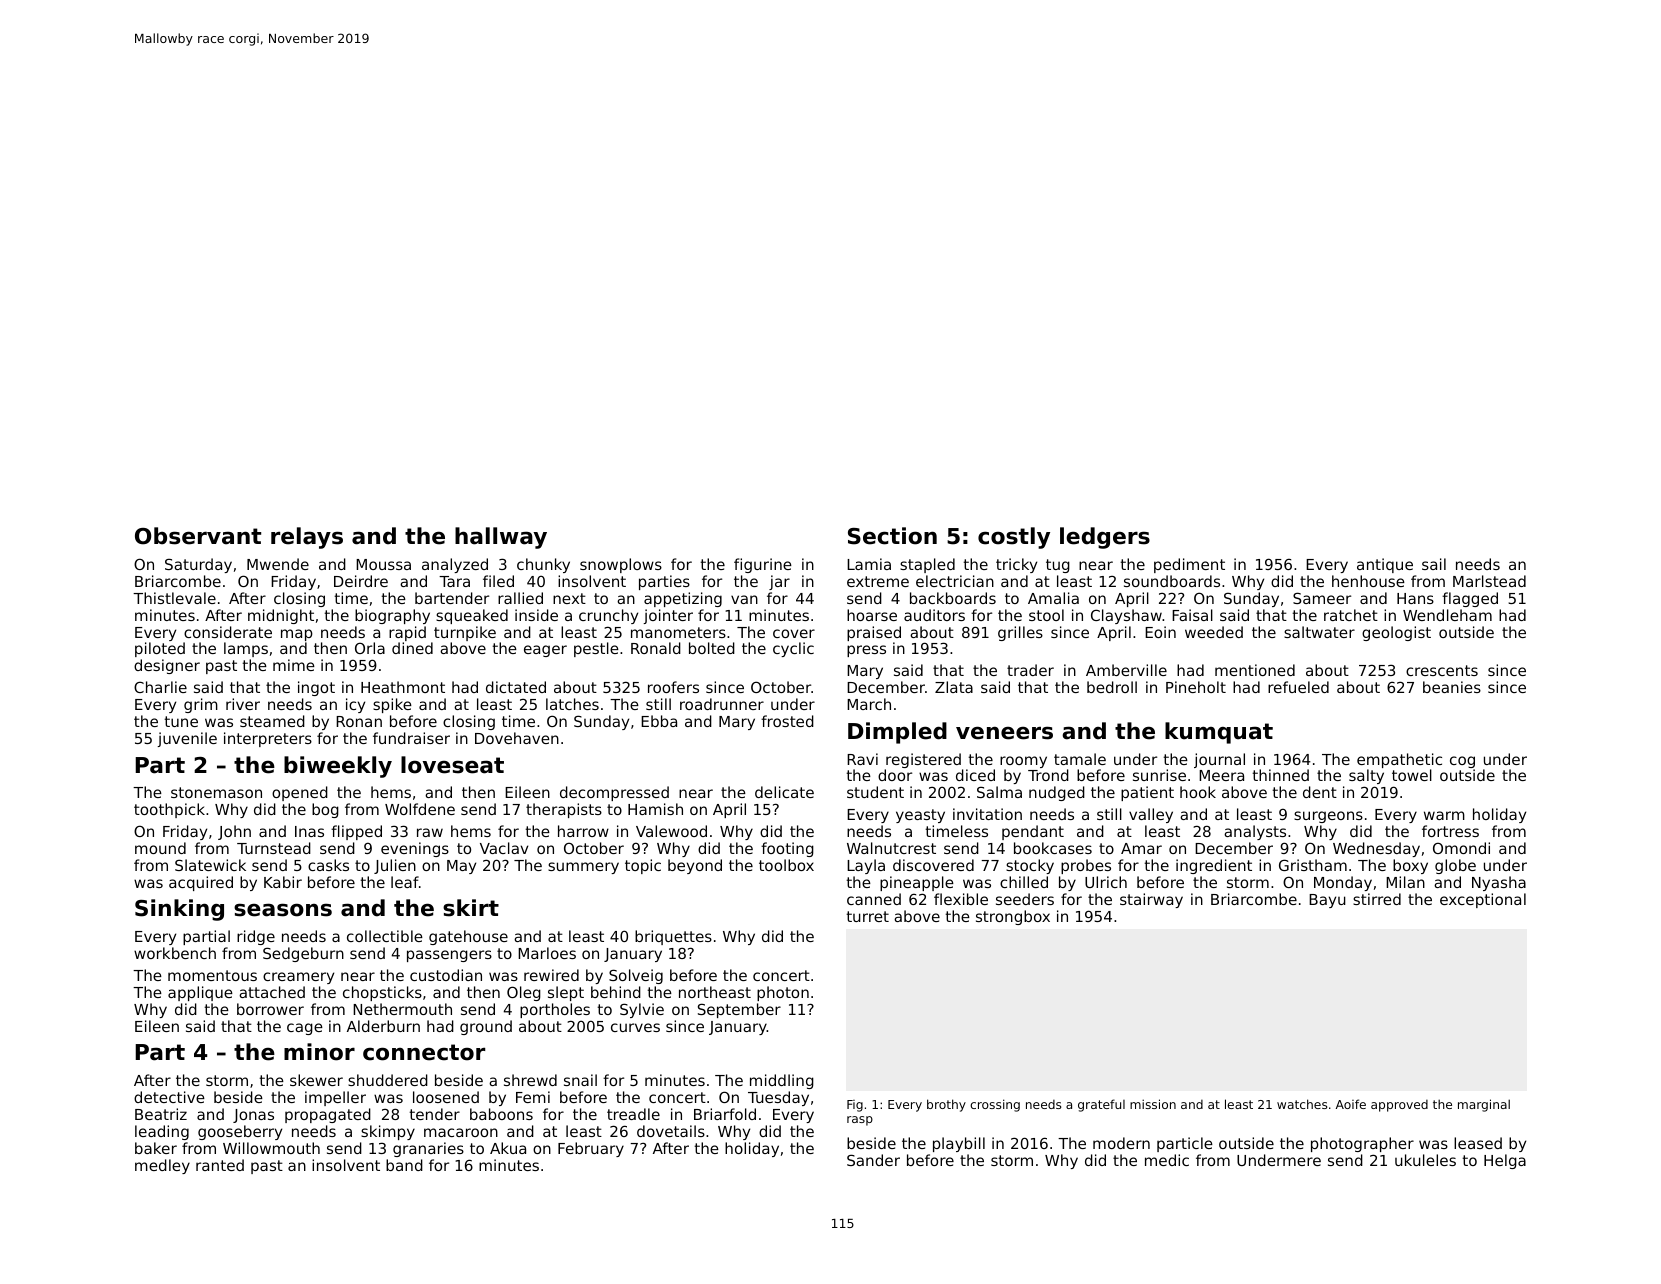  I want to click on sail, so click(1434, 564).
